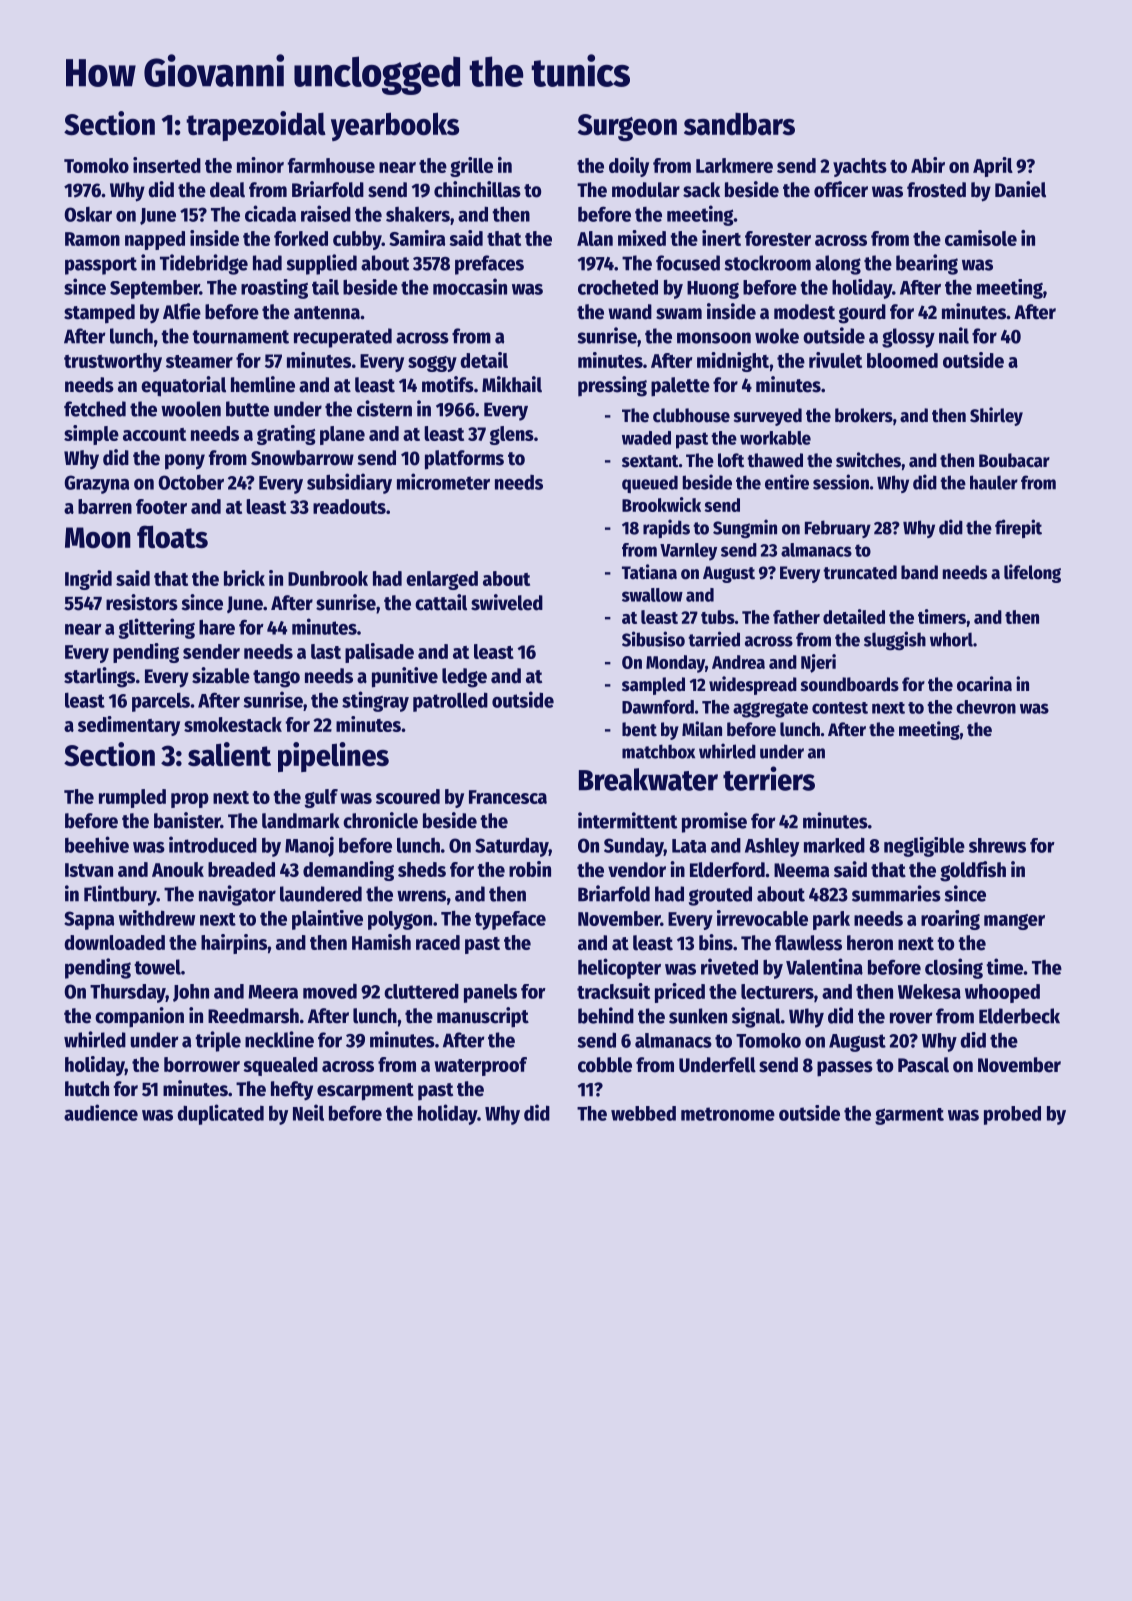 This image has height=1601, width=1132. I want to click on tango, so click(276, 679).
